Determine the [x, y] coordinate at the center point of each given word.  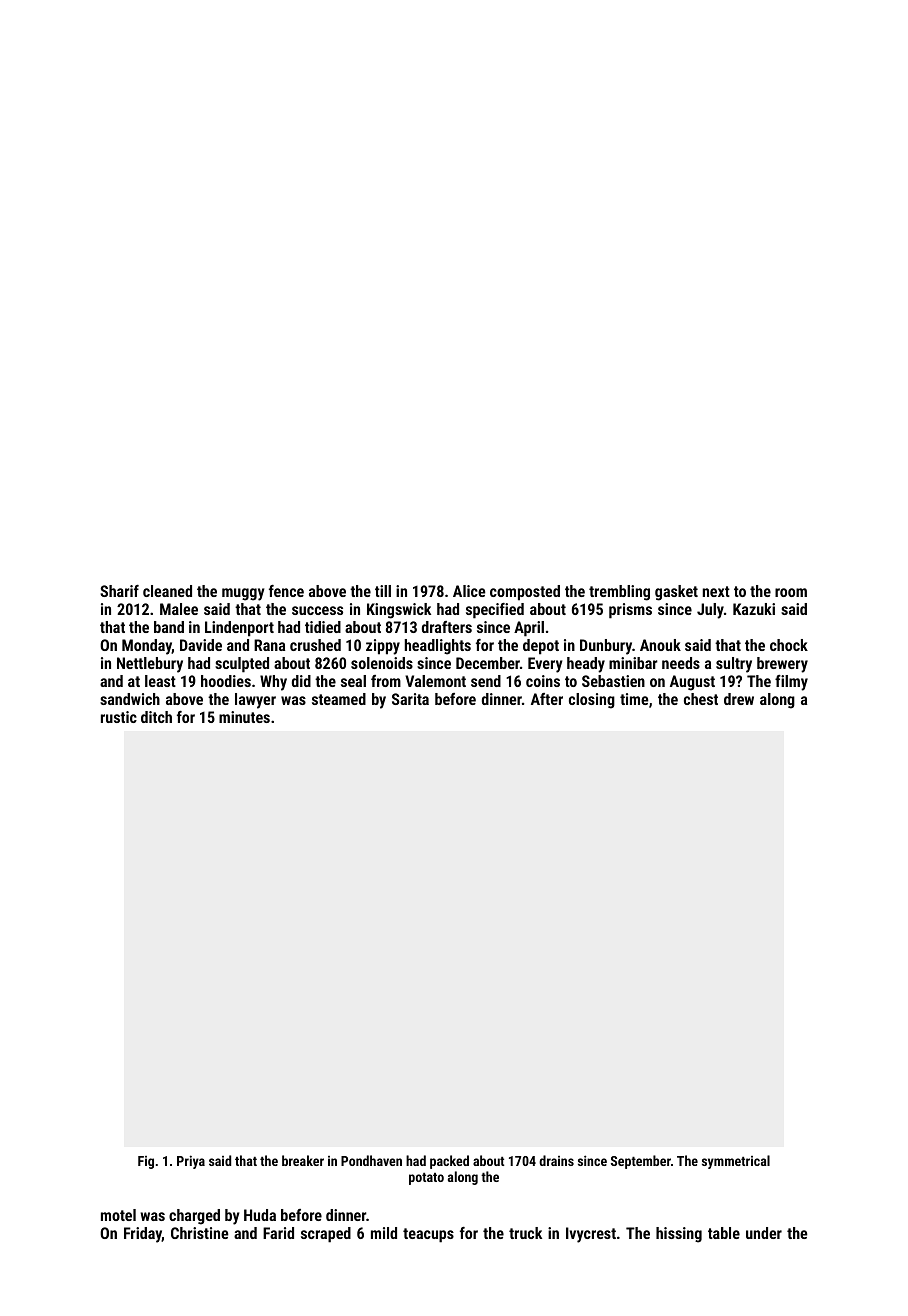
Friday [143, 1235]
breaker [303, 1160]
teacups [428, 1235]
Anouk [660, 645]
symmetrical [736, 1162]
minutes [244, 717]
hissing [679, 1235]
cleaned [167, 591]
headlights [438, 647]
